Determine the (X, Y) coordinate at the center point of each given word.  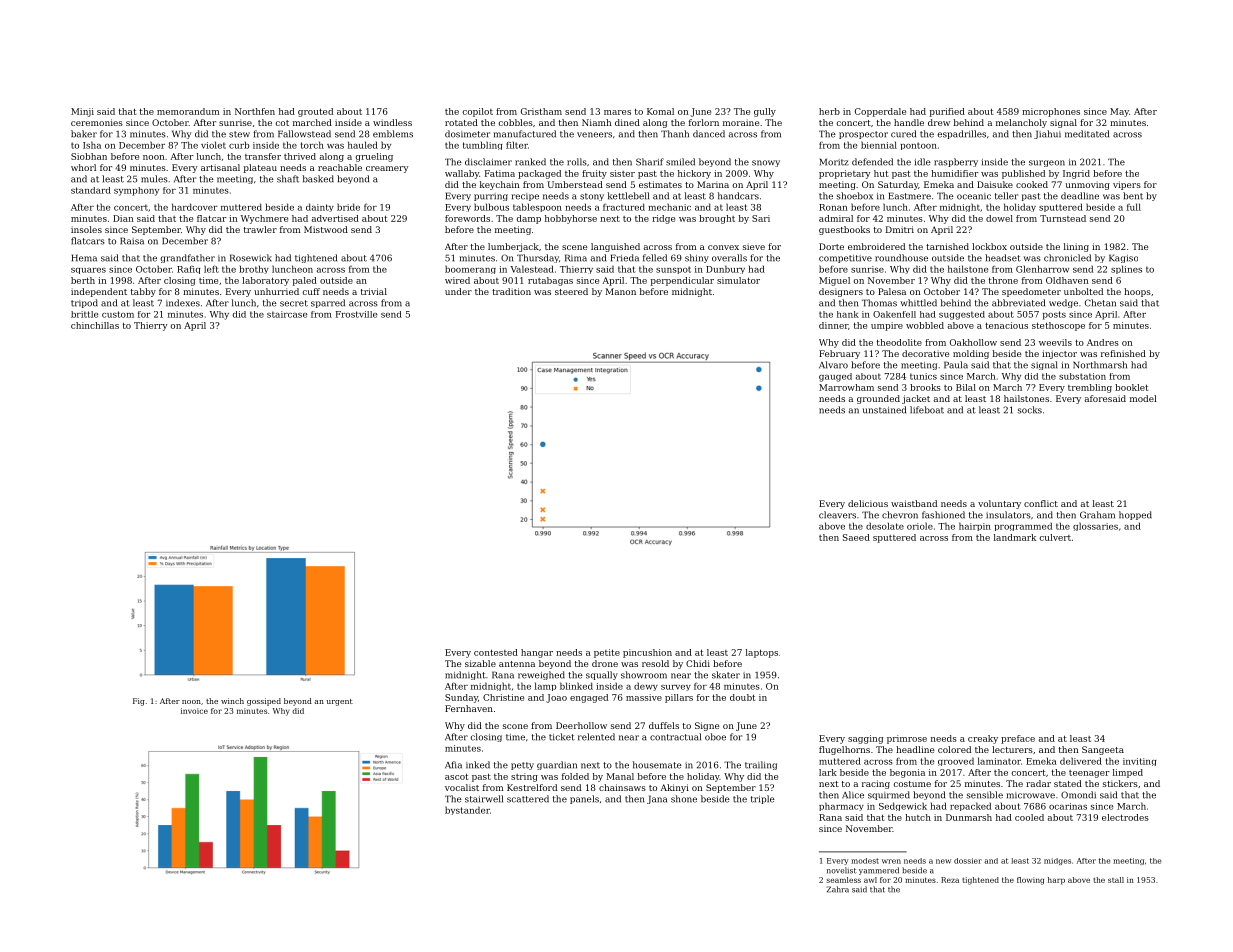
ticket (562, 737)
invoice (194, 711)
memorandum (188, 111)
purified (947, 112)
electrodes (1125, 817)
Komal (660, 111)
